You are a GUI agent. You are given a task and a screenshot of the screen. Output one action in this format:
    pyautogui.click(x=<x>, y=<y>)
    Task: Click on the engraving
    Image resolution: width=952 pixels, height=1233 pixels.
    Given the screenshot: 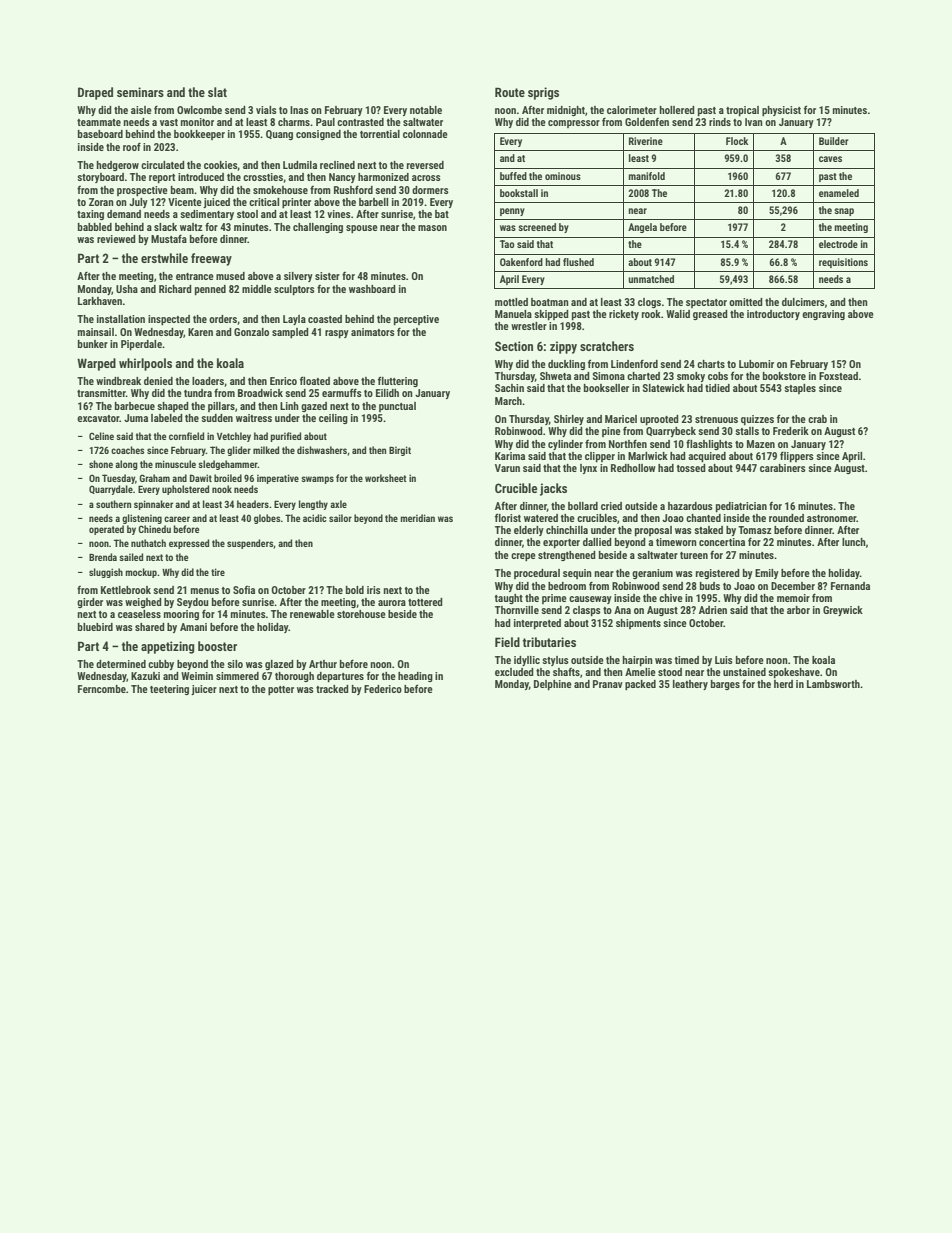 What is the action you would take?
    pyautogui.click(x=823, y=315)
